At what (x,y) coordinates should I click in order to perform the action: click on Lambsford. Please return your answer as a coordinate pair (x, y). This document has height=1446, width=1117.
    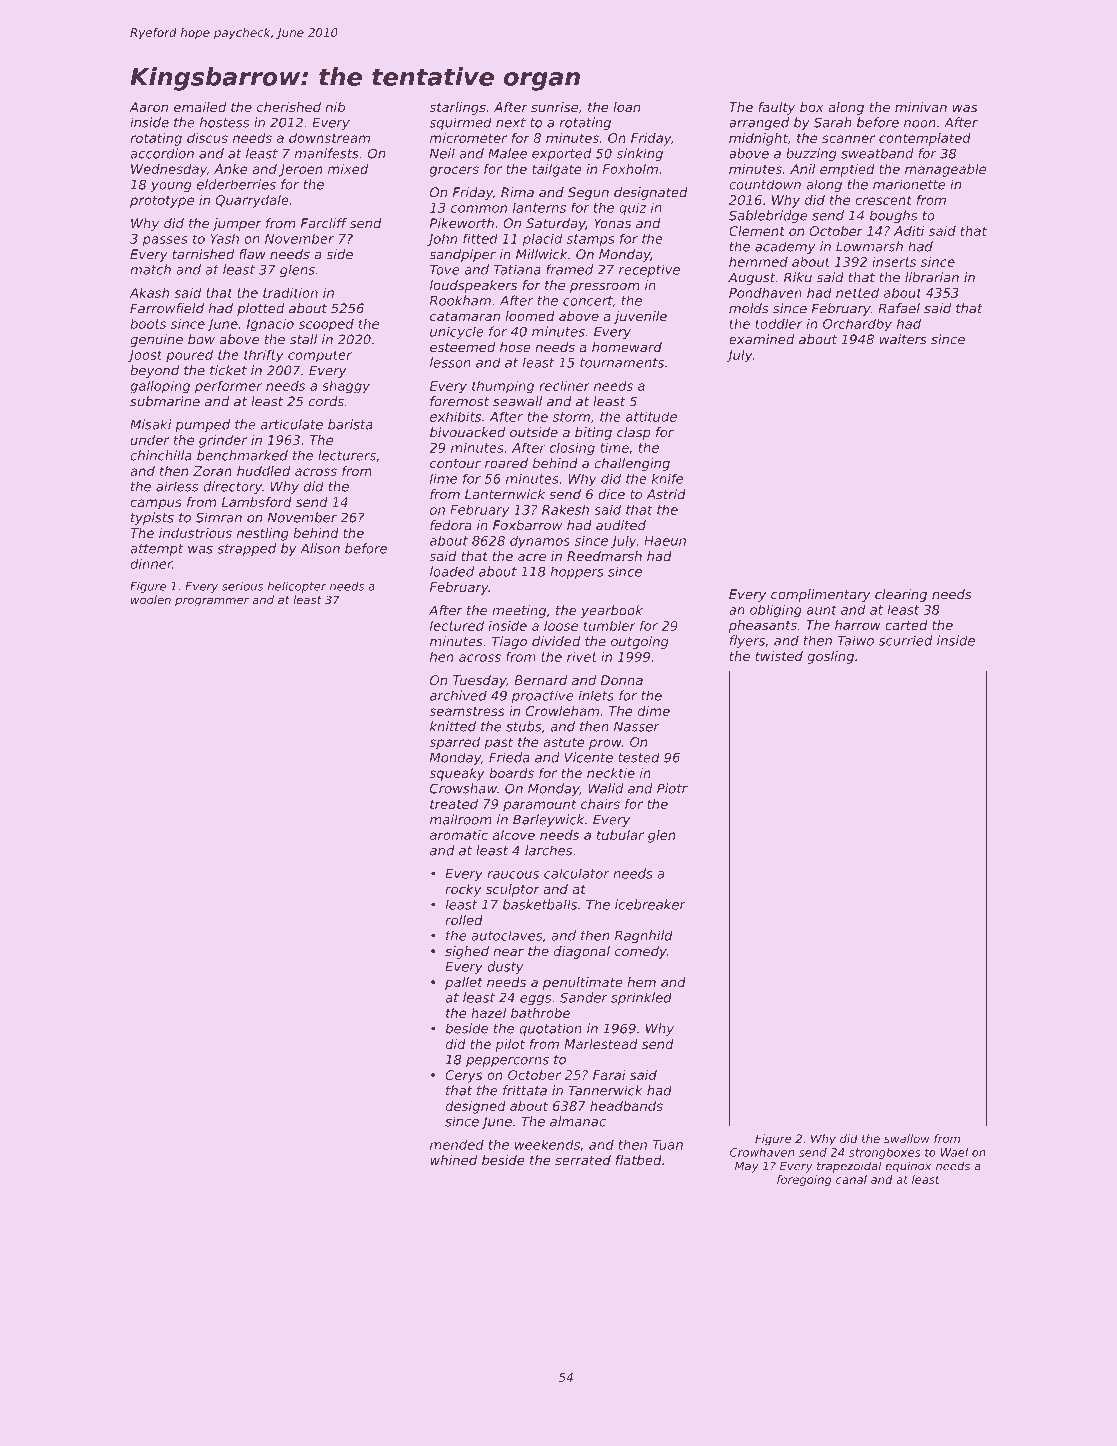
    Looking at the image, I should click on (257, 502).
